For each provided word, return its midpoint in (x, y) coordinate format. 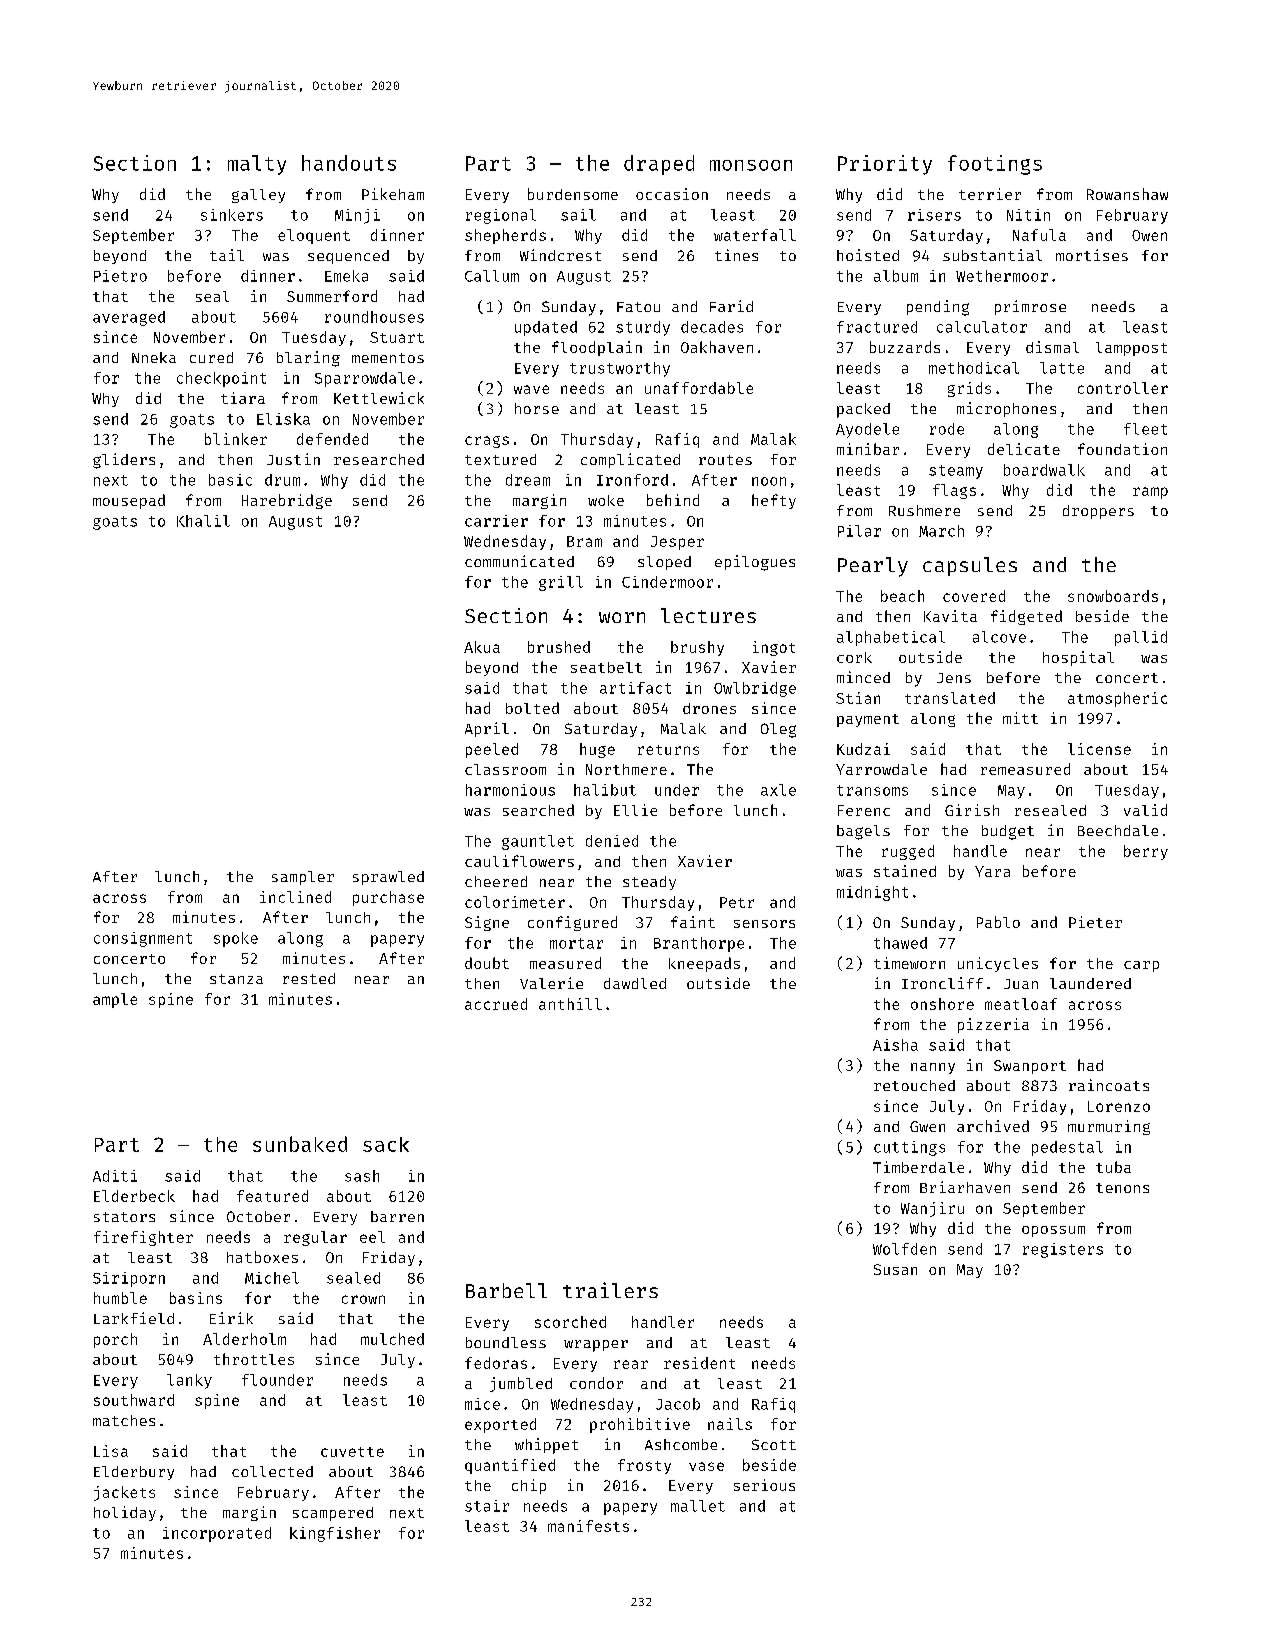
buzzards (905, 347)
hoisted (868, 255)
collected (272, 1471)
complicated (630, 460)
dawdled (635, 983)
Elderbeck (134, 1196)
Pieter (1095, 922)
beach (902, 596)
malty (257, 165)
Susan (895, 1269)
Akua (482, 647)
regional (501, 216)
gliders (124, 461)
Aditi (115, 1176)
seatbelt (606, 667)
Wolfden (904, 1249)
